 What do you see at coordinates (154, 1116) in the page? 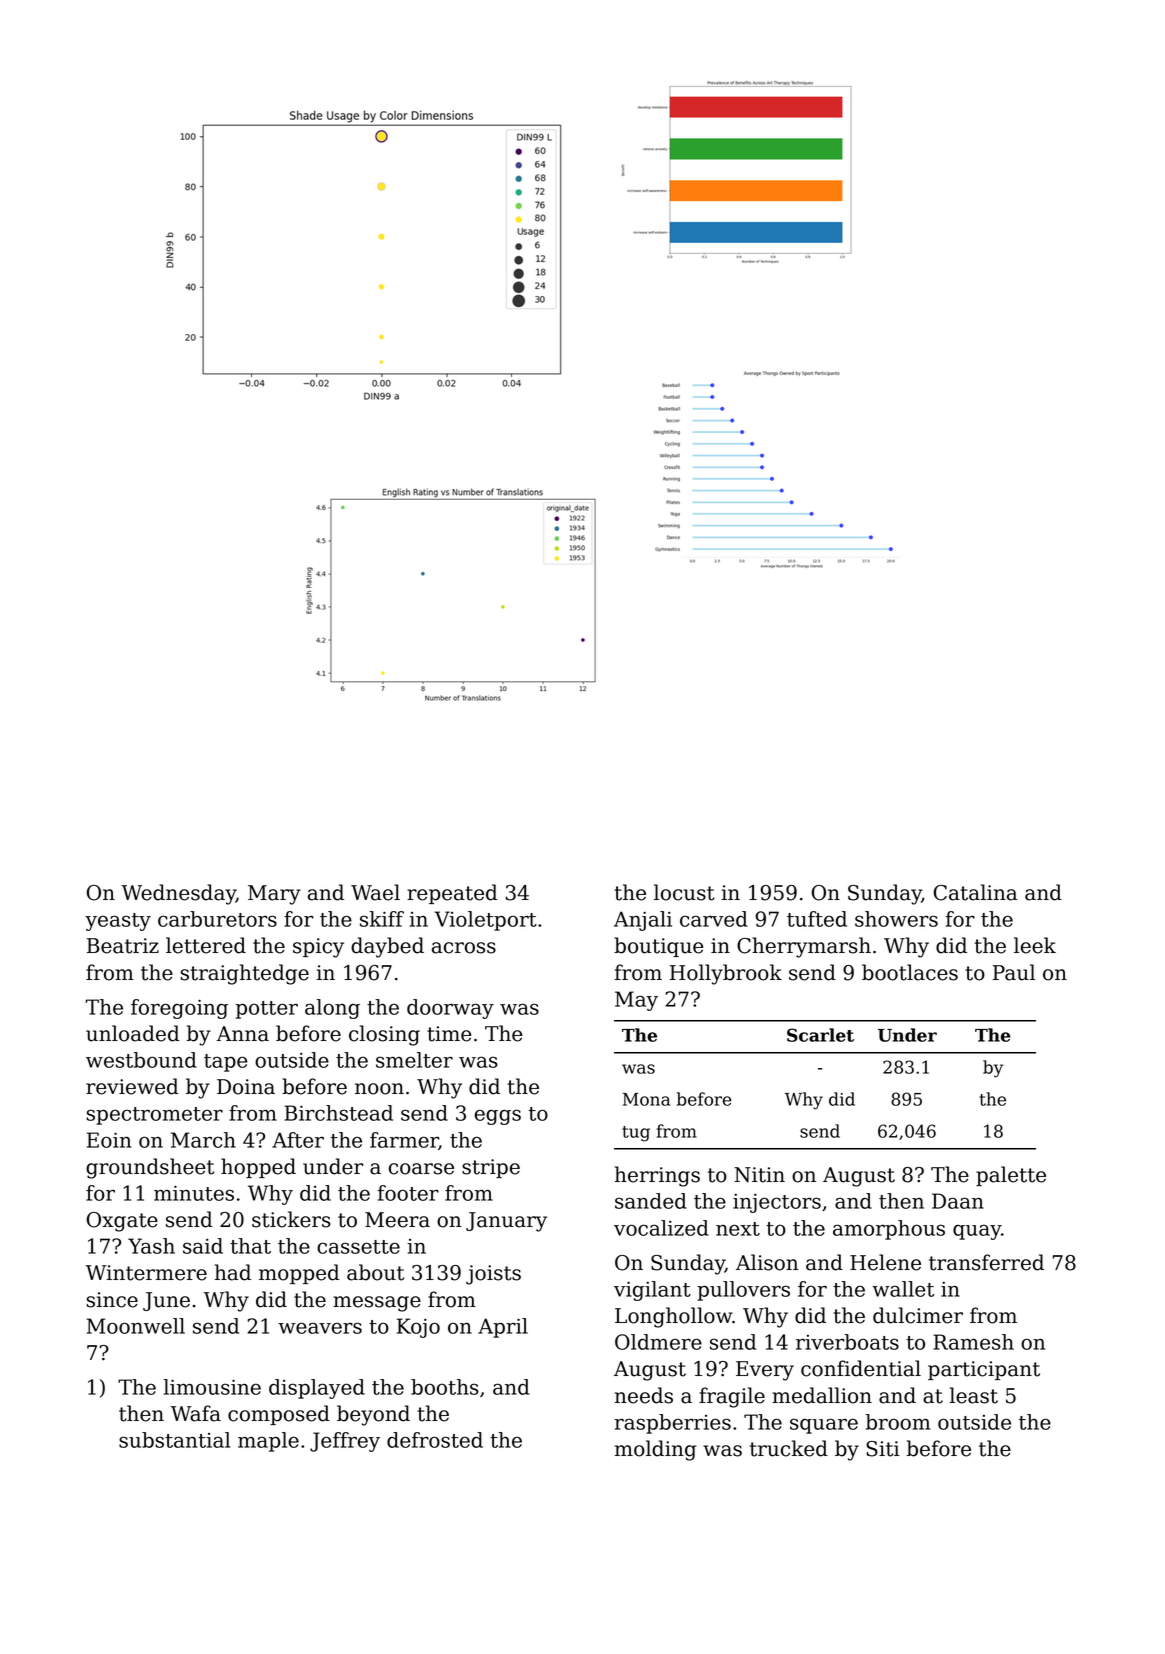
I see `spectrometer` at bounding box center [154, 1116].
